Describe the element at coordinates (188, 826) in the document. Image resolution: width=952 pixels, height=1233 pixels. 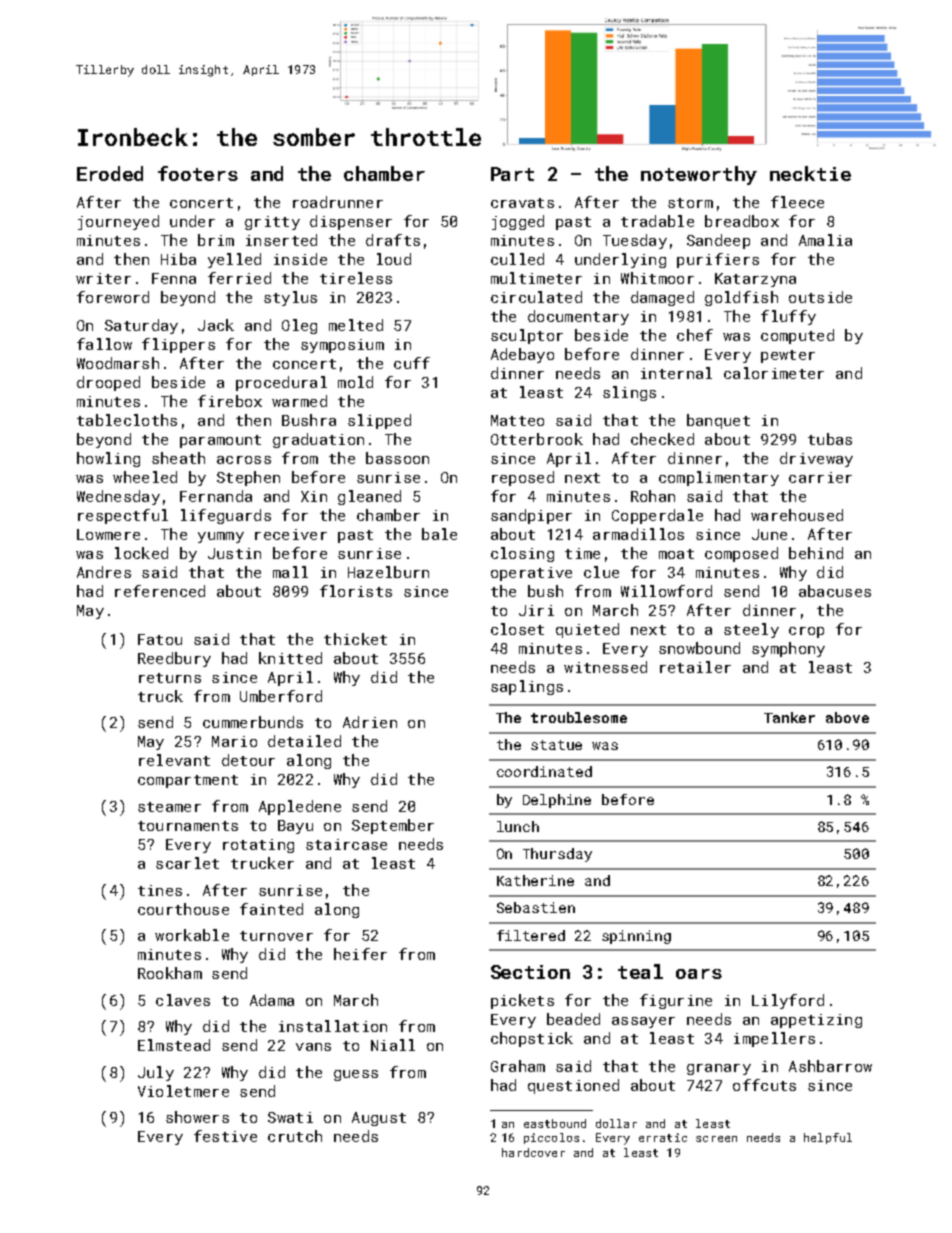
I see `tournaments` at that location.
